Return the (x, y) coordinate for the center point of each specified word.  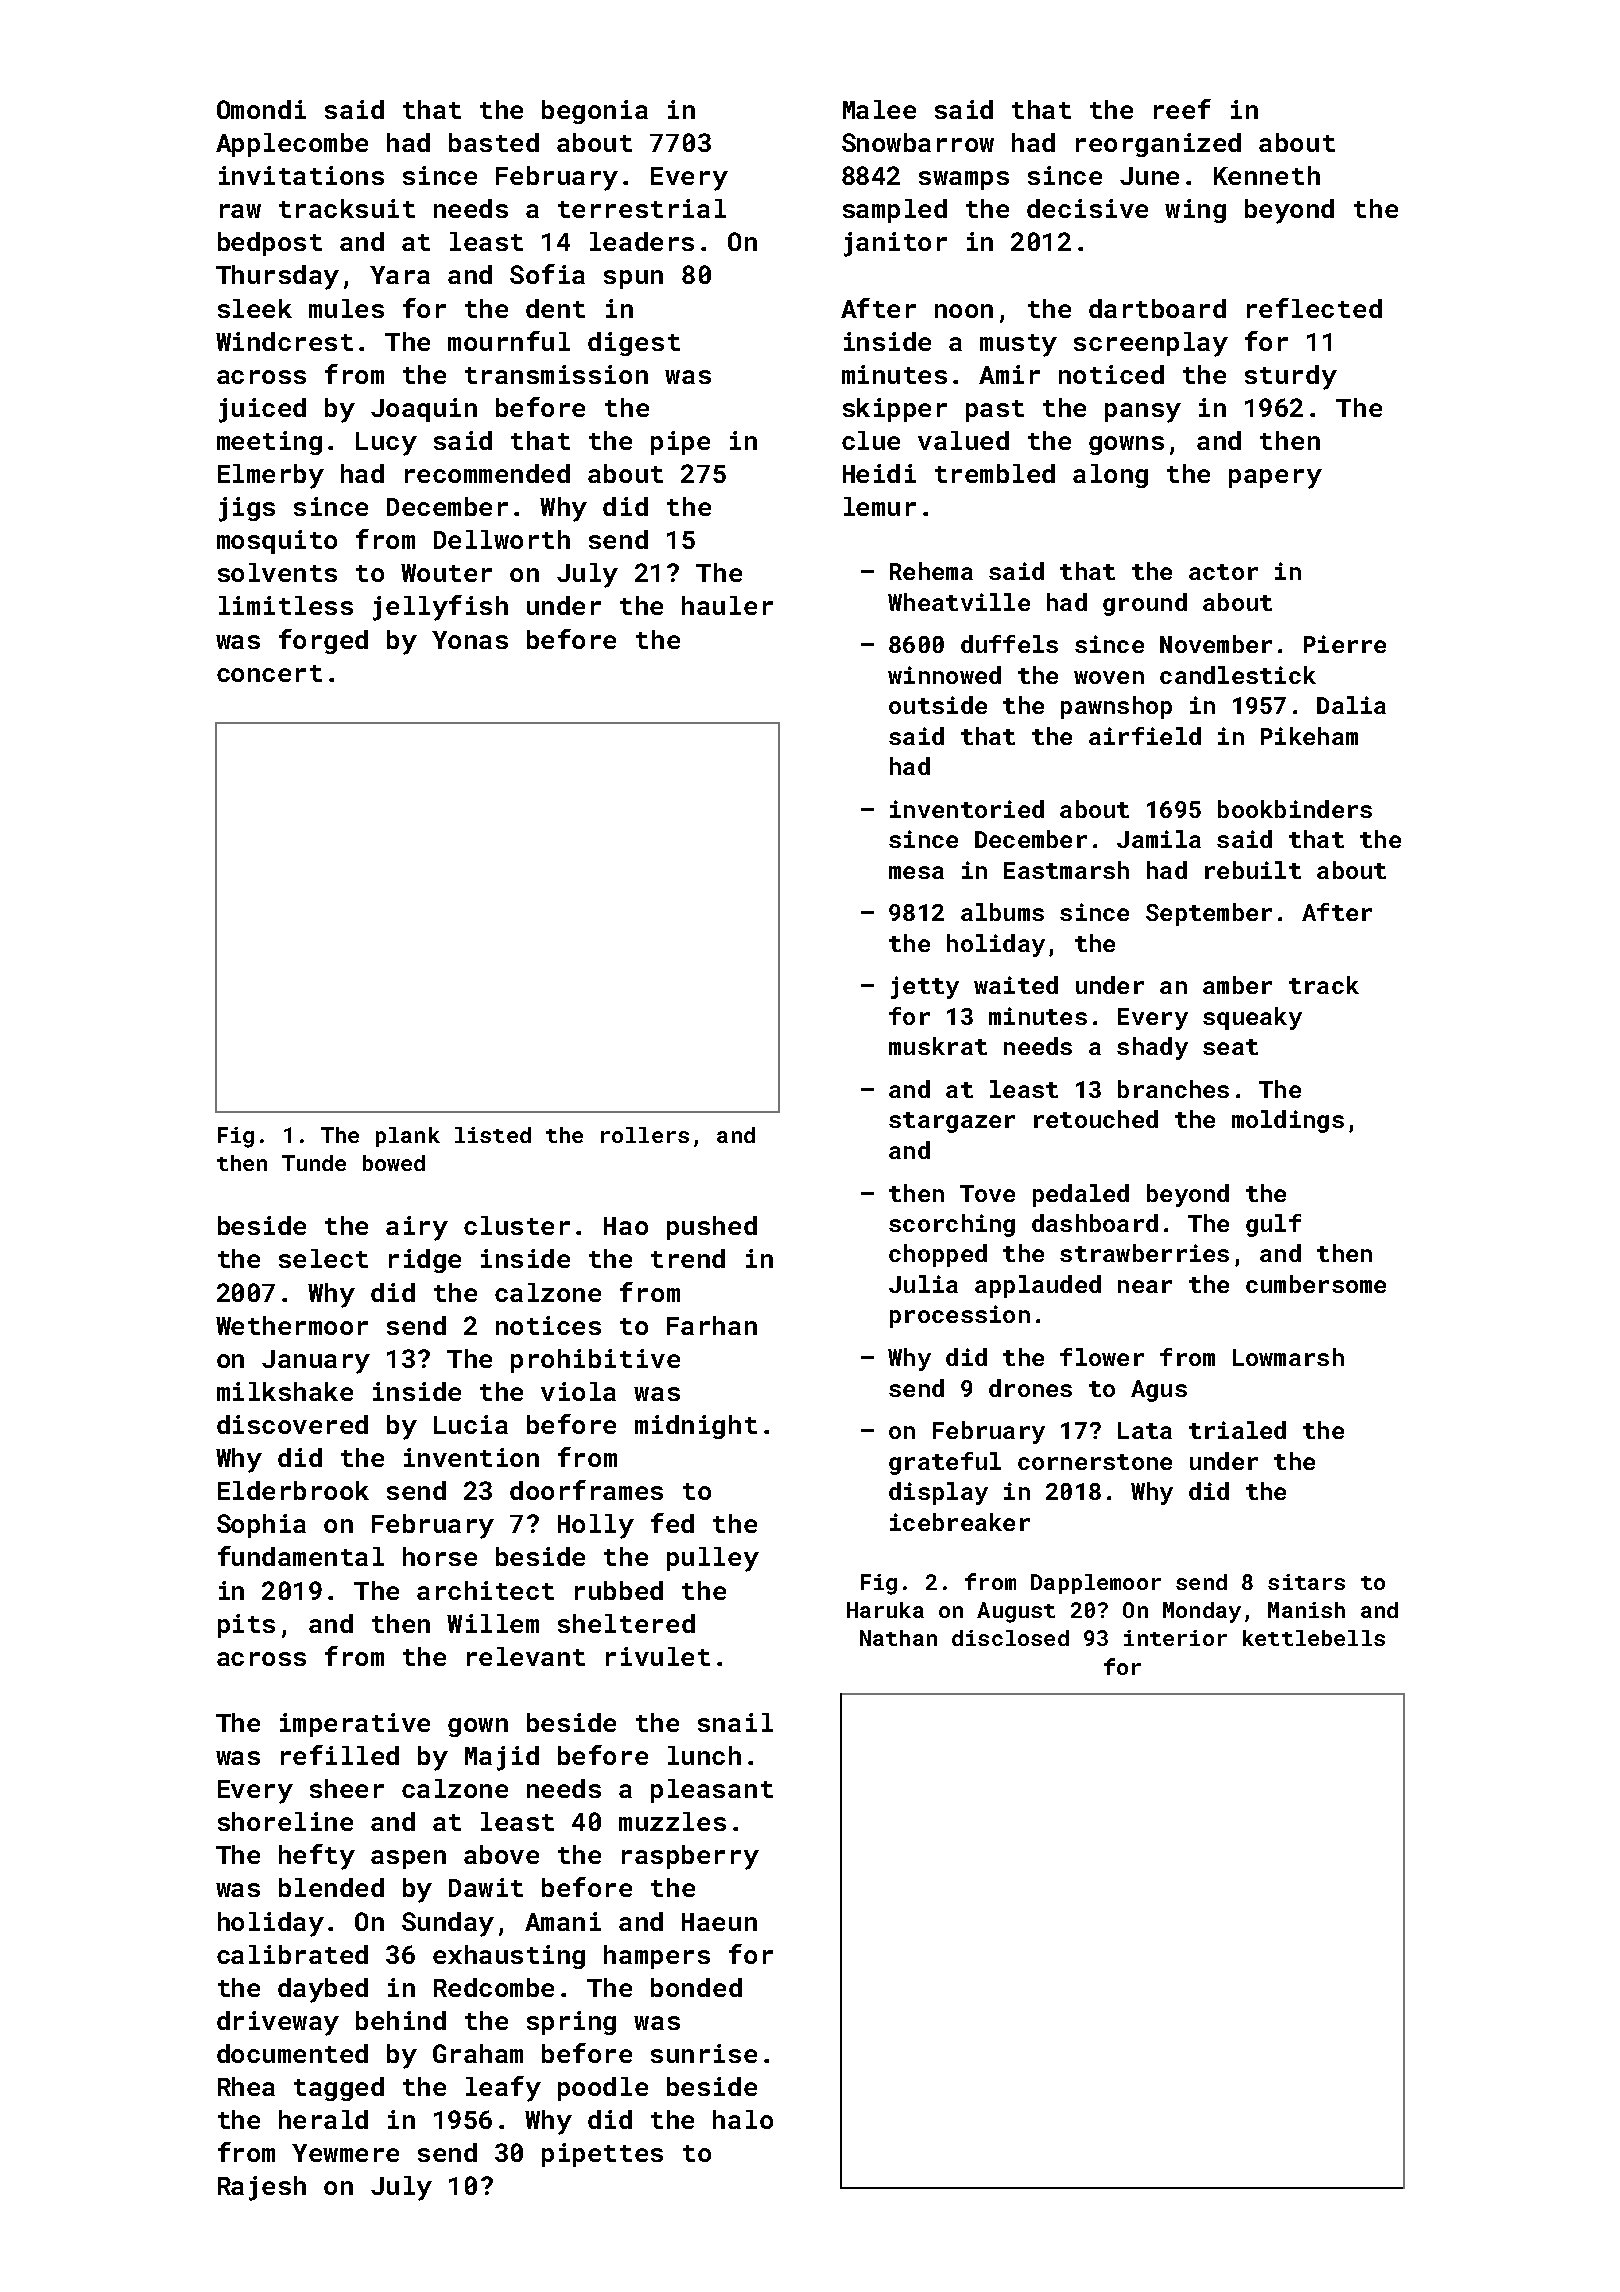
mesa (916, 872)
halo (743, 2119)
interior (1175, 1638)
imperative (355, 1725)
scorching (952, 1225)
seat (1230, 1047)
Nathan (898, 1638)
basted (494, 142)
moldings (1288, 1121)
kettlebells (1314, 1638)
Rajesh (262, 2188)
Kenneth (1267, 175)
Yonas (470, 640)
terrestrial (642, 208)
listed (493, 1135)
